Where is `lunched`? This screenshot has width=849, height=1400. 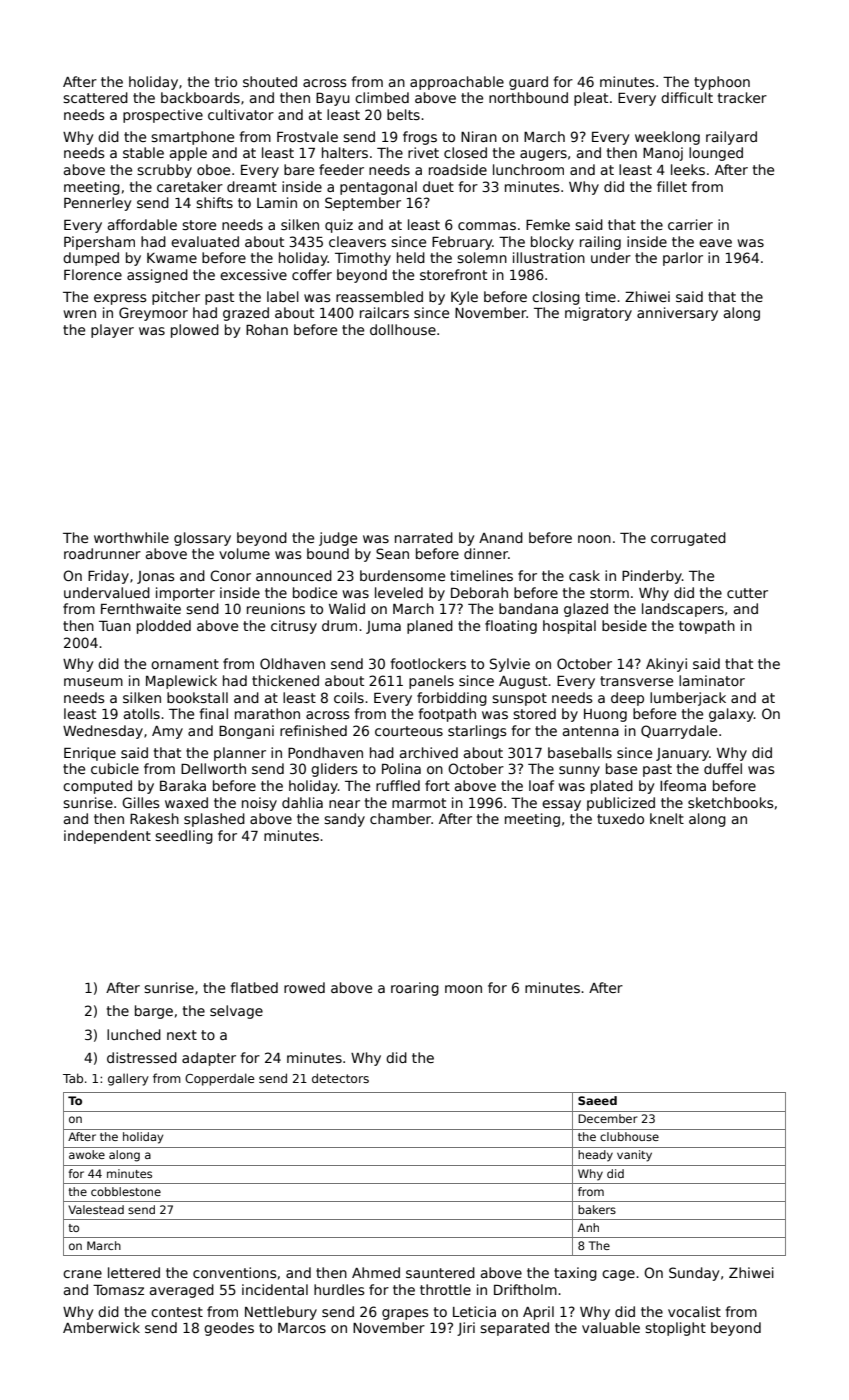 lunched is located at coordinates (134, 1034).
